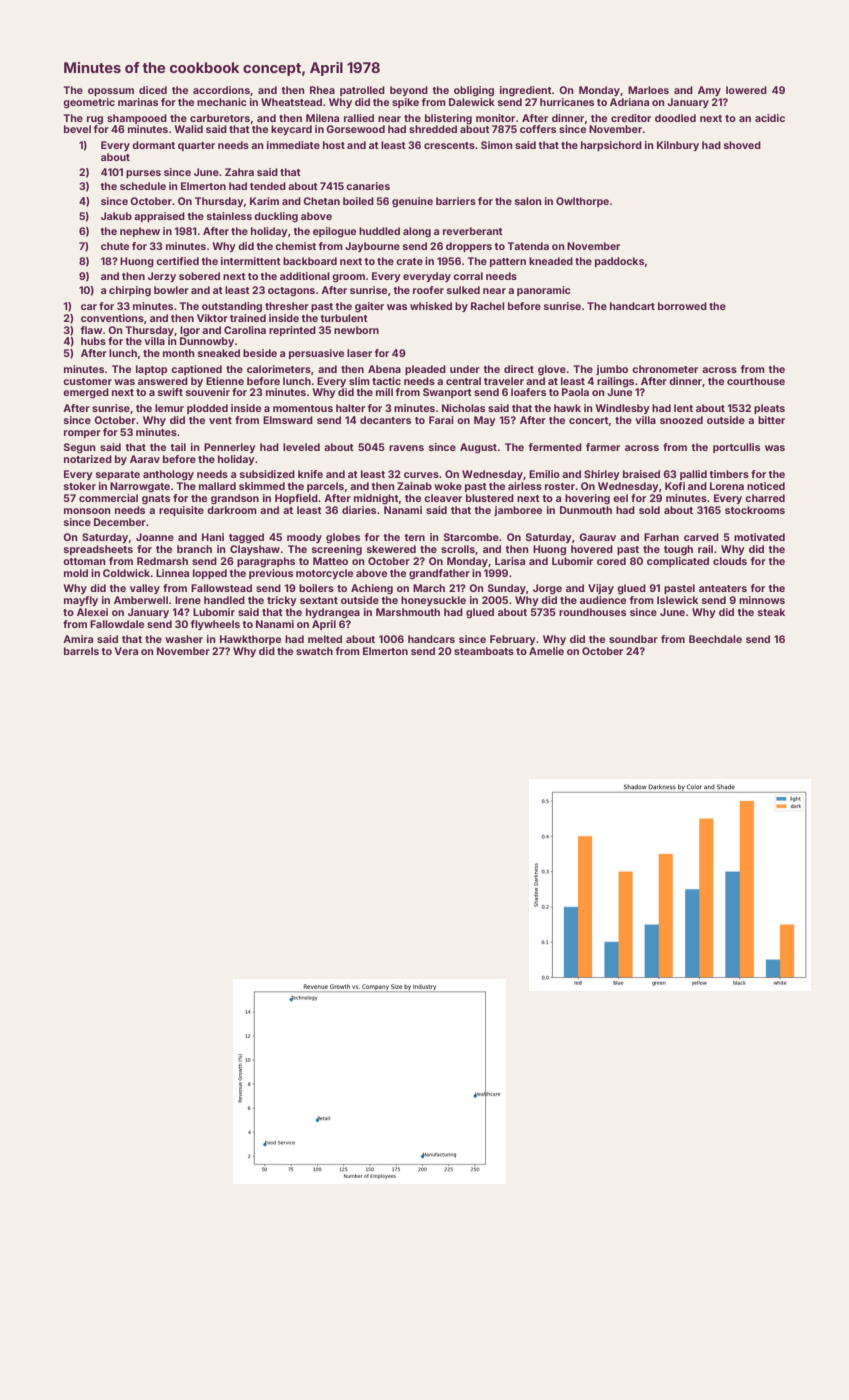 Image resolution: width=849 pixels, height=1400 pixels. What do you see at coordinates (756, 381) in the screenshot?
I see `courthouse` at bounding box center [756, 381].
